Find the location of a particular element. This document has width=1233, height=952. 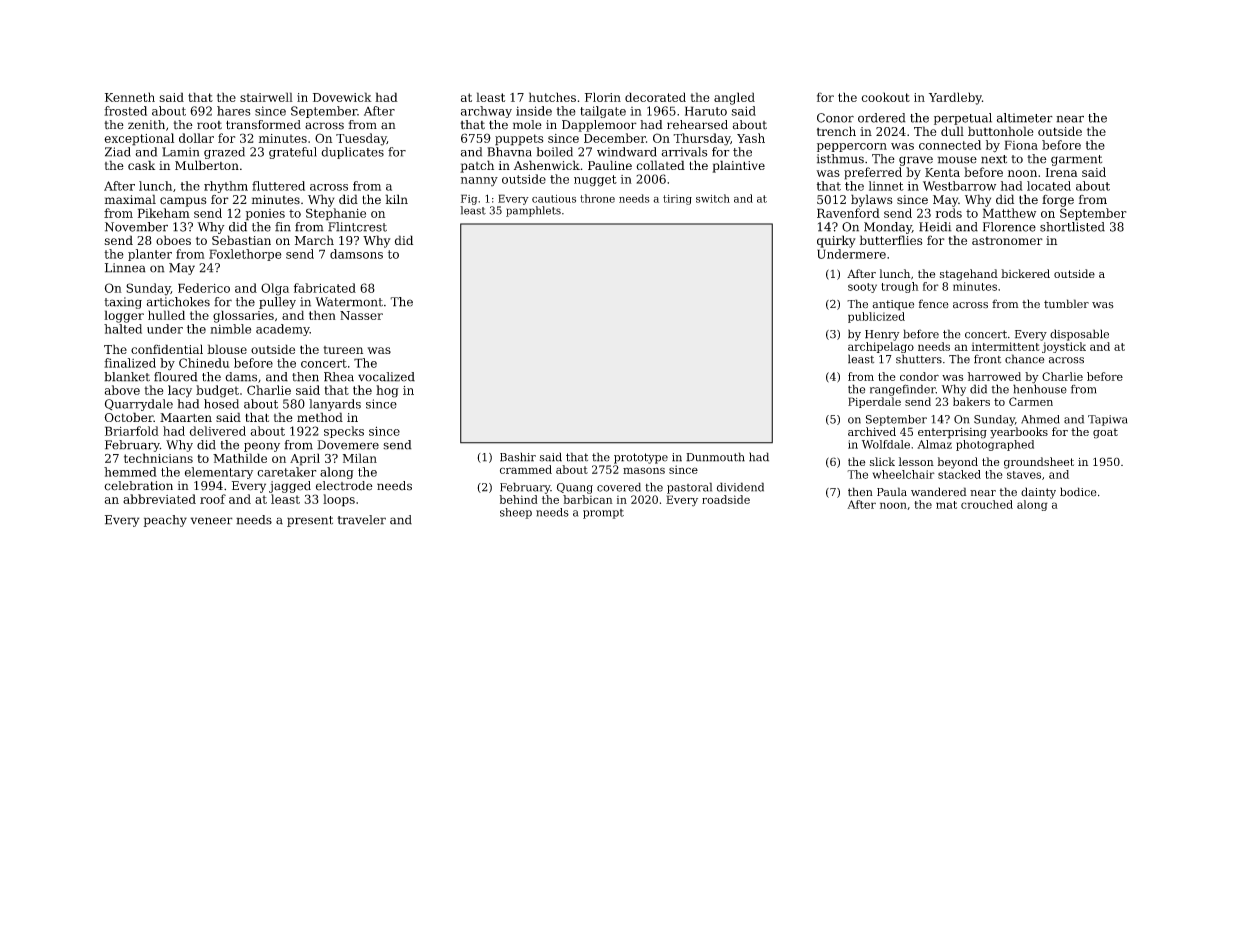

Chinedu is located at coordinates (204, 363).
